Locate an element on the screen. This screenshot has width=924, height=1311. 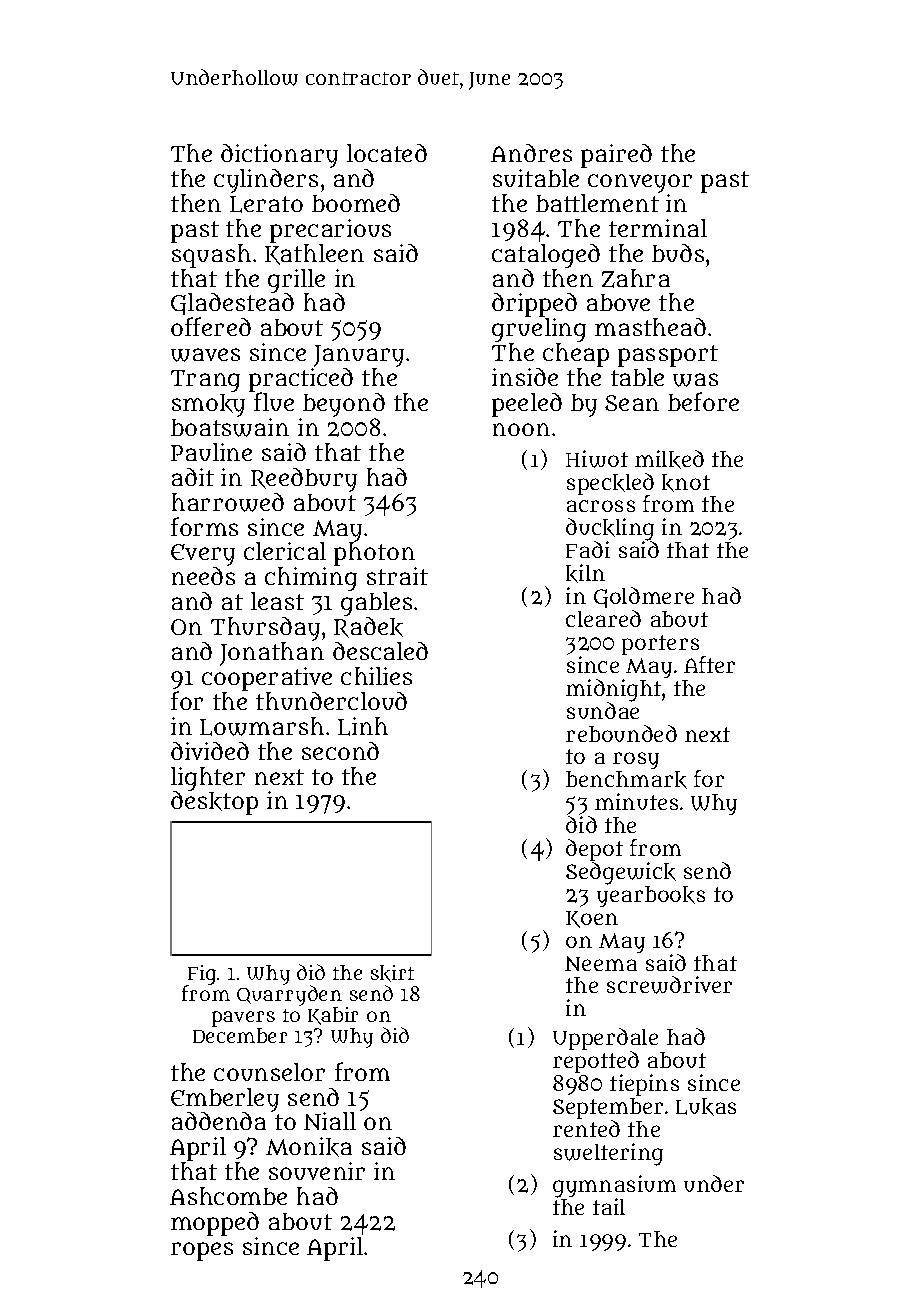
Fig is located at coordinates (202, 975).
